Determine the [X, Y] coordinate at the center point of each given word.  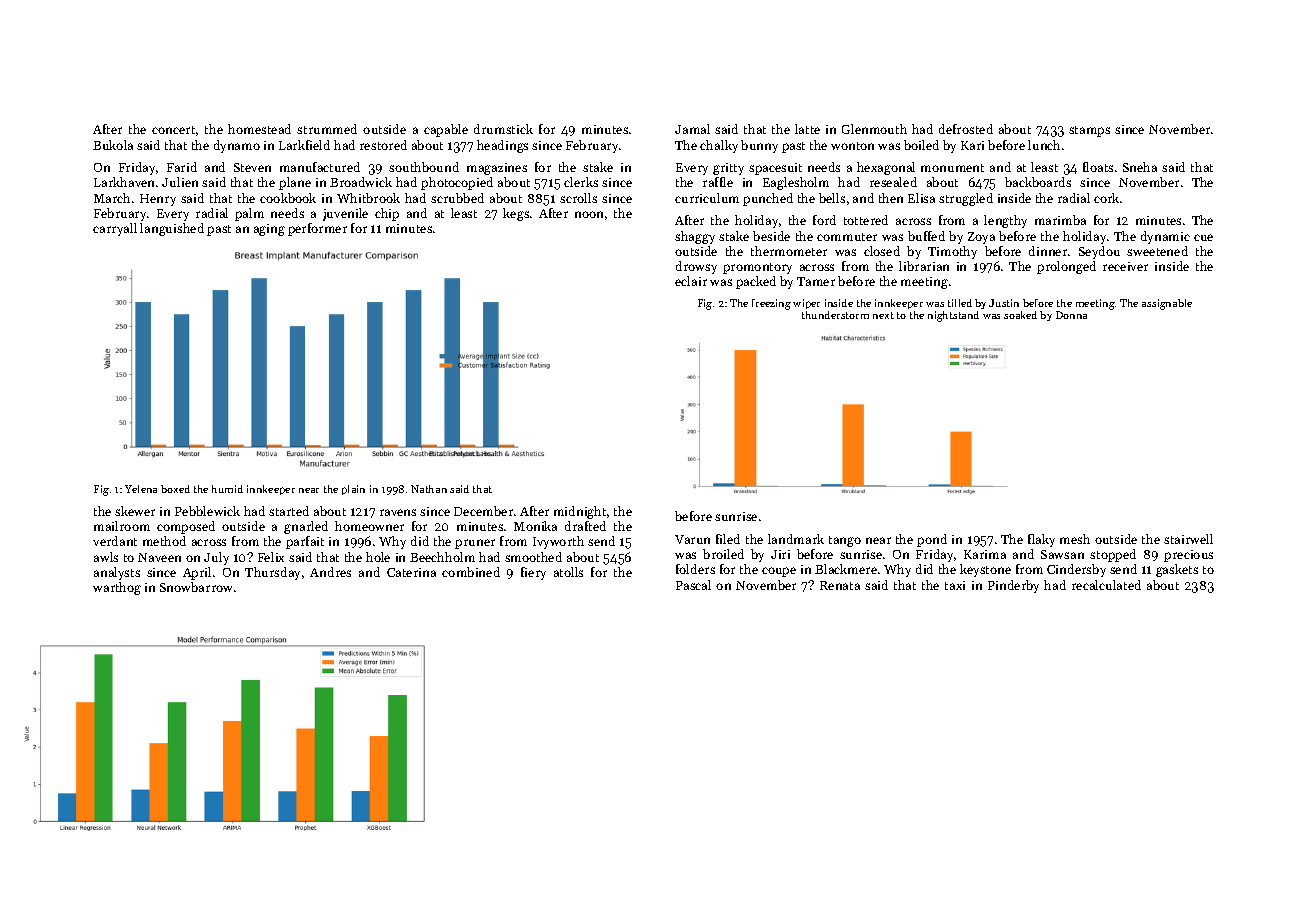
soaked [1020, 315]
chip [387, 214]
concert [173, 130]
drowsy [696, 267]
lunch [1044, 145]
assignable [1167, 304]
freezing [771, 304]
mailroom [122, 526]
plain [353, 490]
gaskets [1177, 570]
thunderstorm [835, 315]
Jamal [692, 129]
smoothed [533, 557]
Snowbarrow [196, 587]
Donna [1071, 315]
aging [269, 230]
